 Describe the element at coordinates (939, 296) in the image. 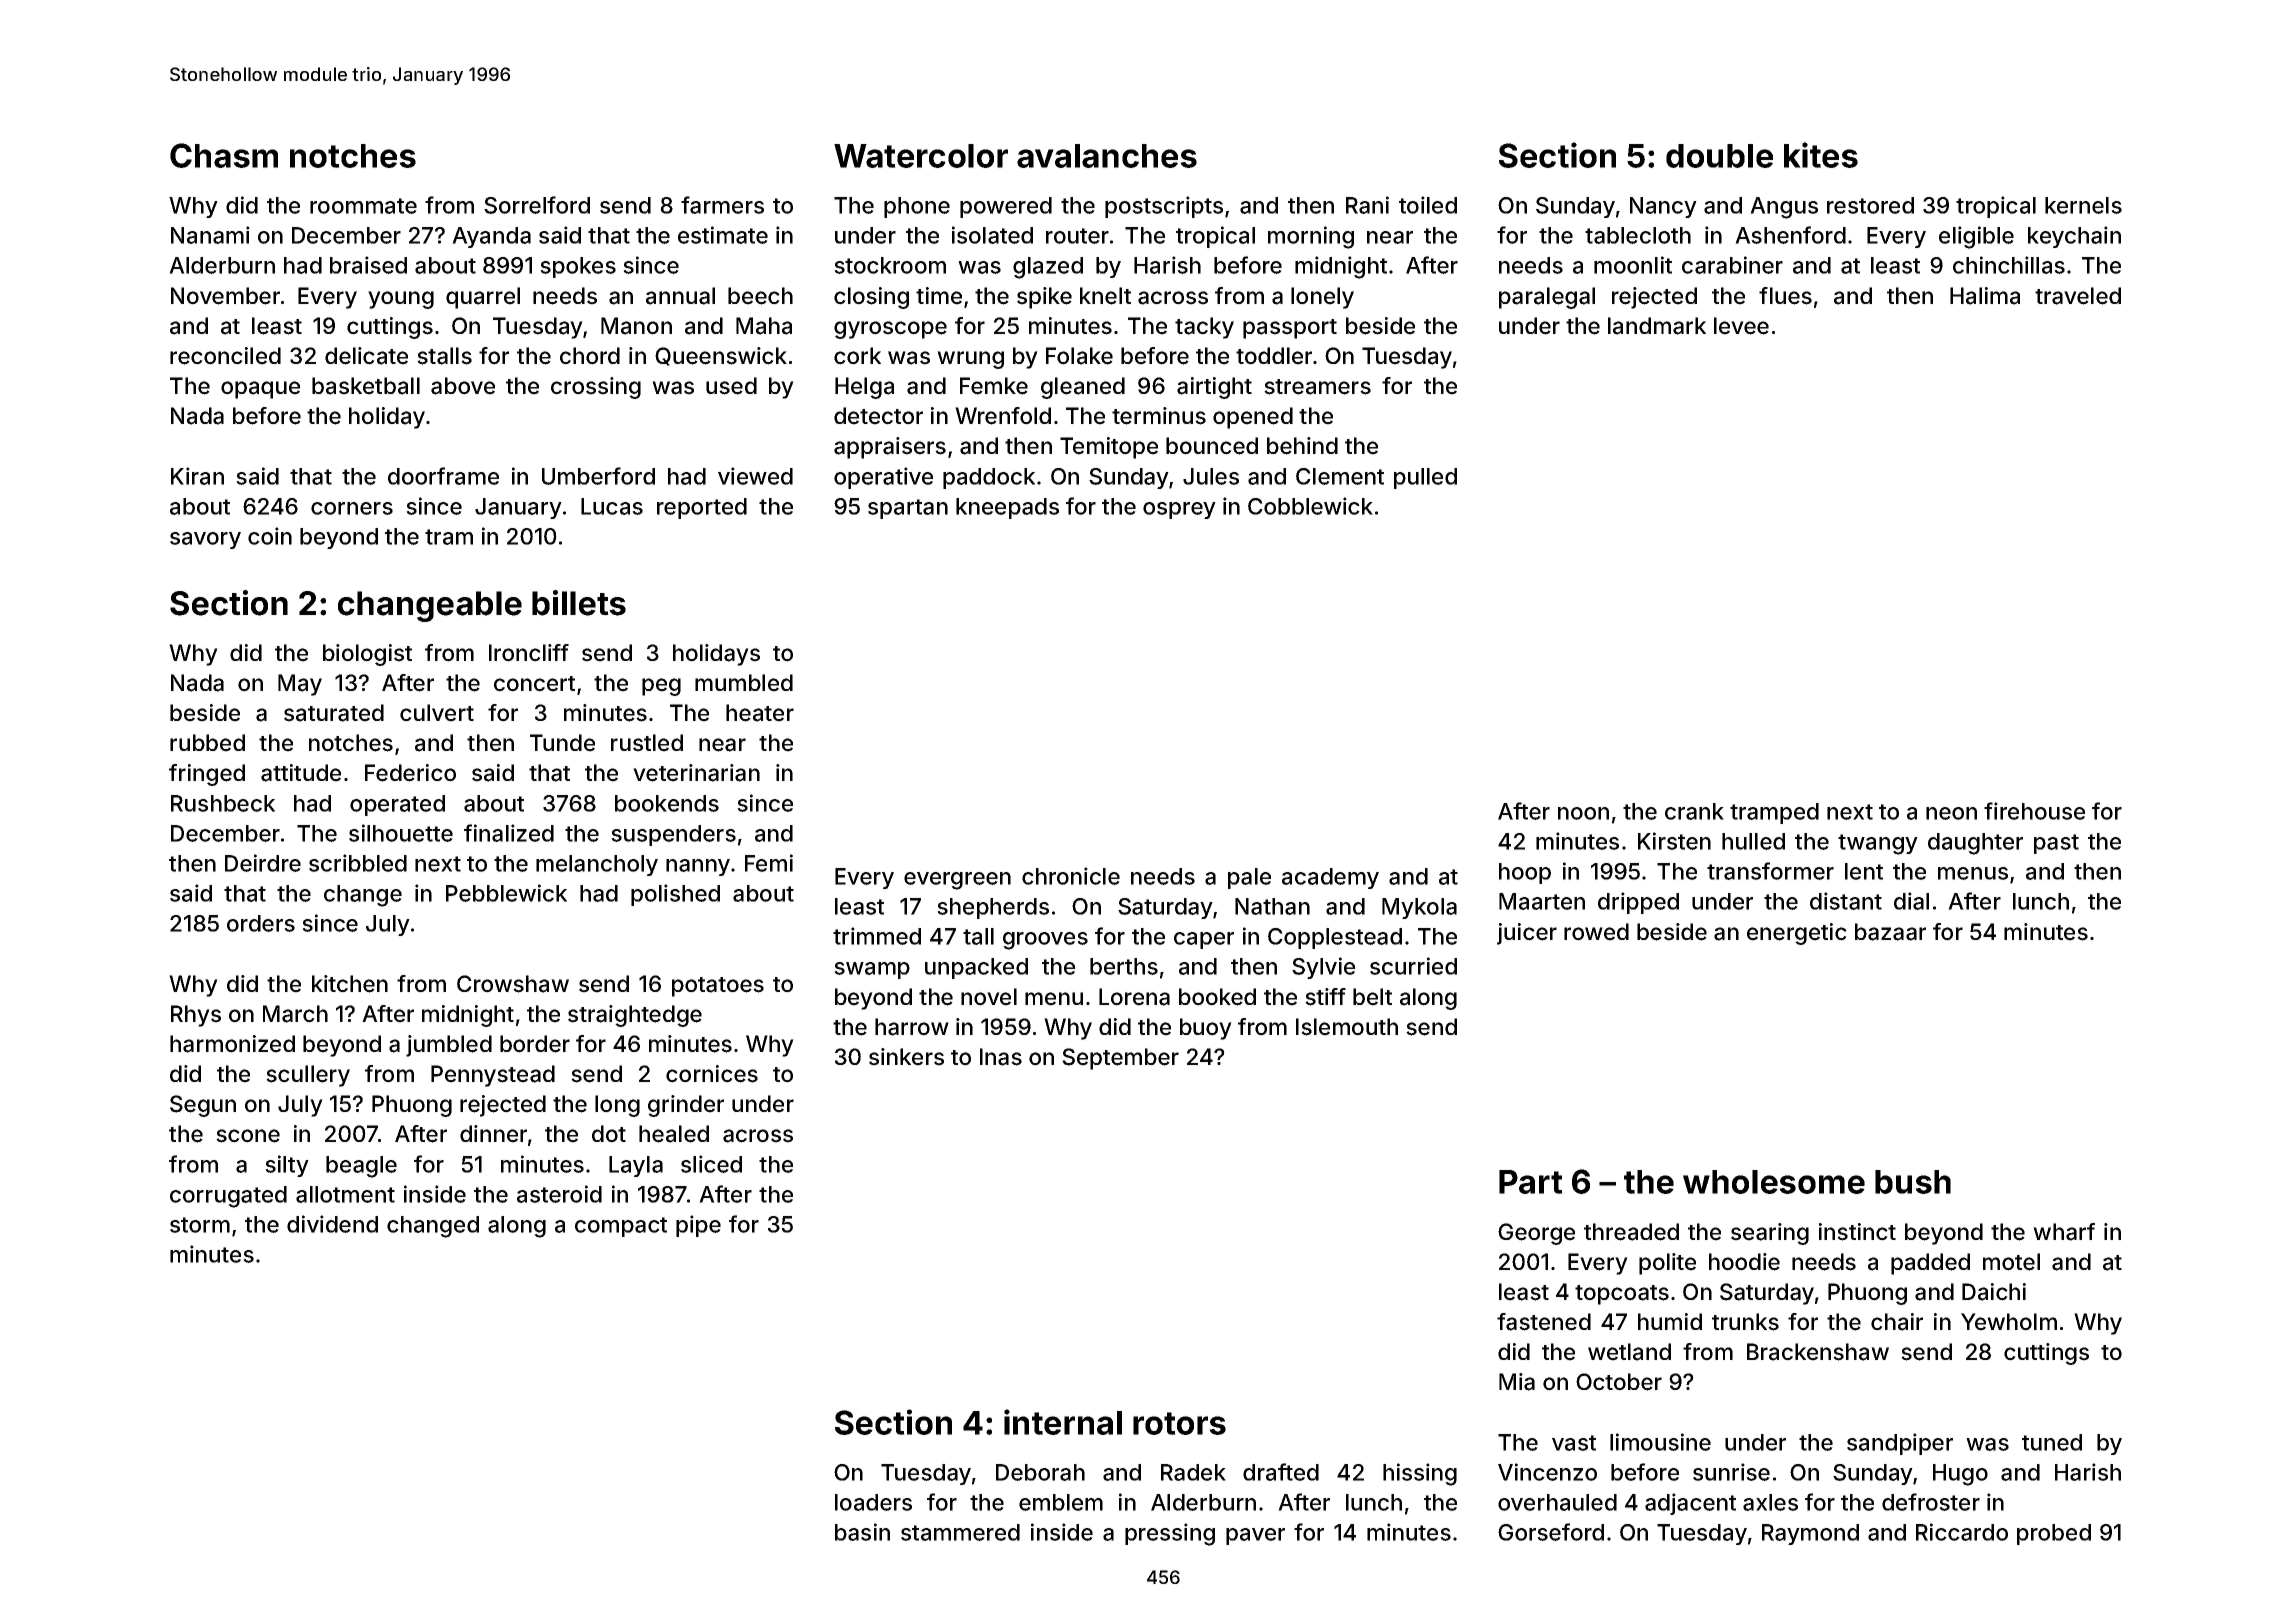

I see `time` at that location.
